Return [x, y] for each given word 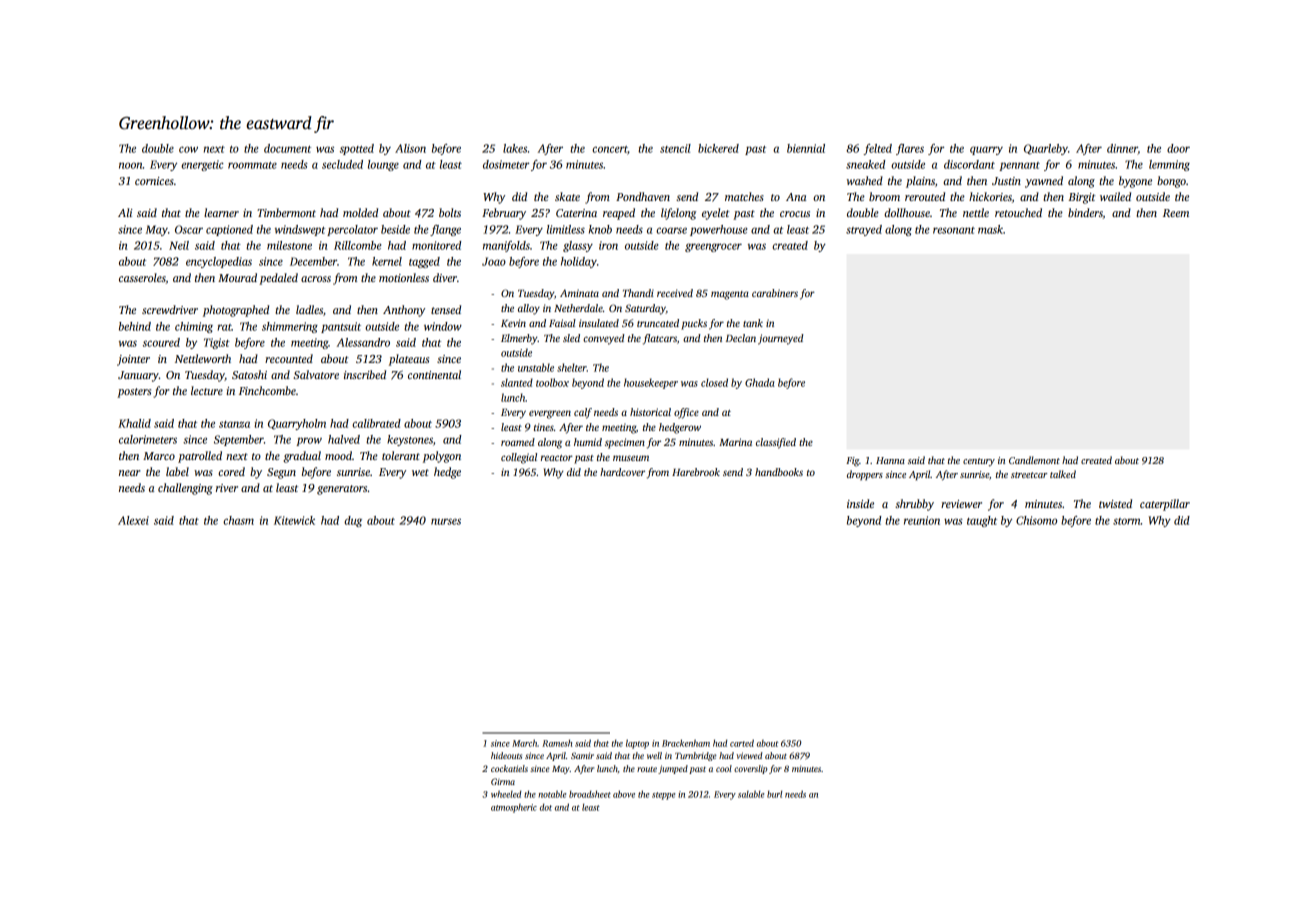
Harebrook [696, 472]
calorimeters [148, 439]
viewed [749, 755]
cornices [154, 181]
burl [774, 794]
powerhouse [719, 230]
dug [353, 521]
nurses [446, 521]
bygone [1135, 182]
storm [1127, 521]
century [979, 462]
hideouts [506, 755]
